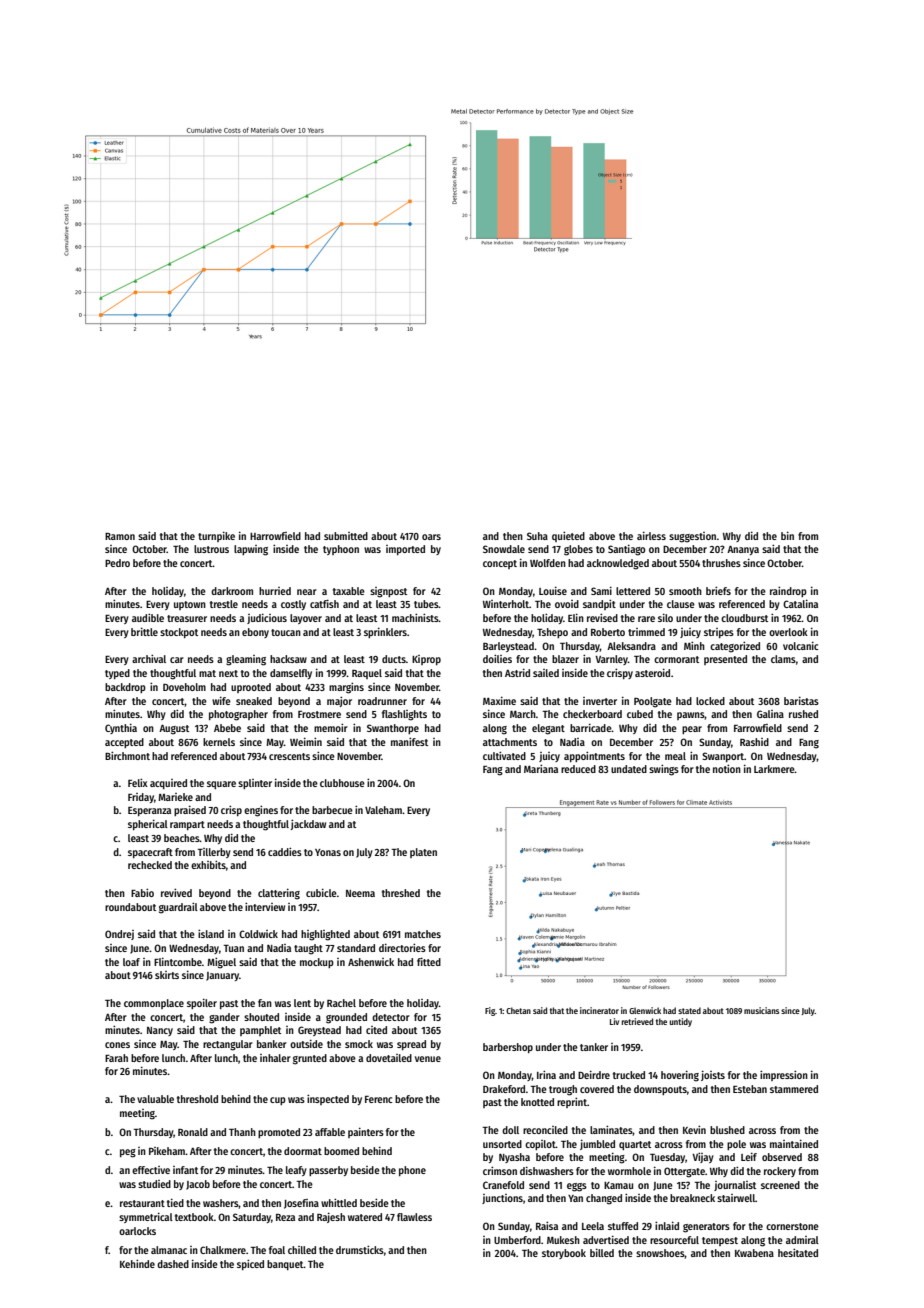 This page has height=1308, width=924. I want to click on backdrop, so click(125, 688).
